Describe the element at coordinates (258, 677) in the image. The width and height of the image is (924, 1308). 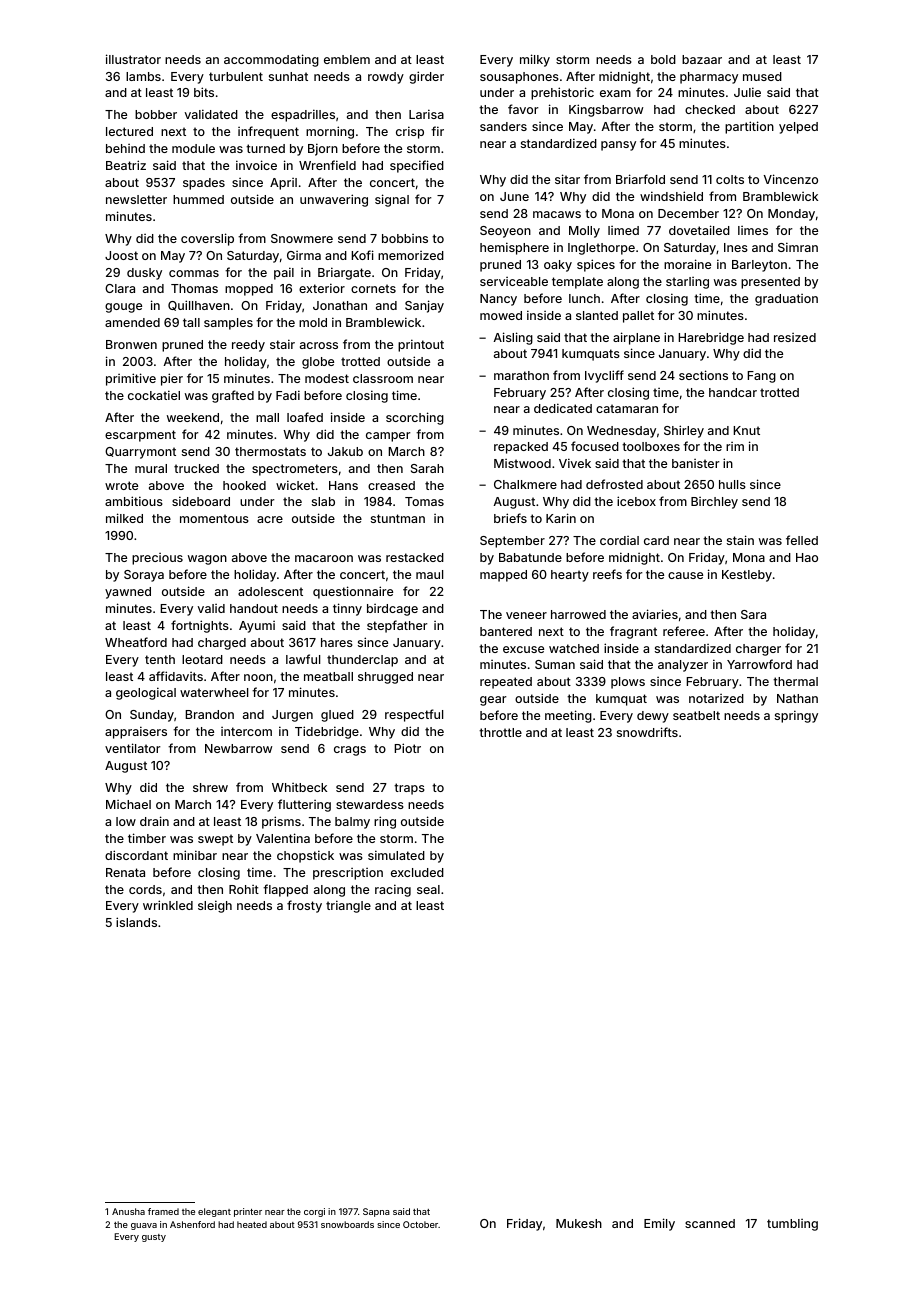
I see `noon` at that location.
